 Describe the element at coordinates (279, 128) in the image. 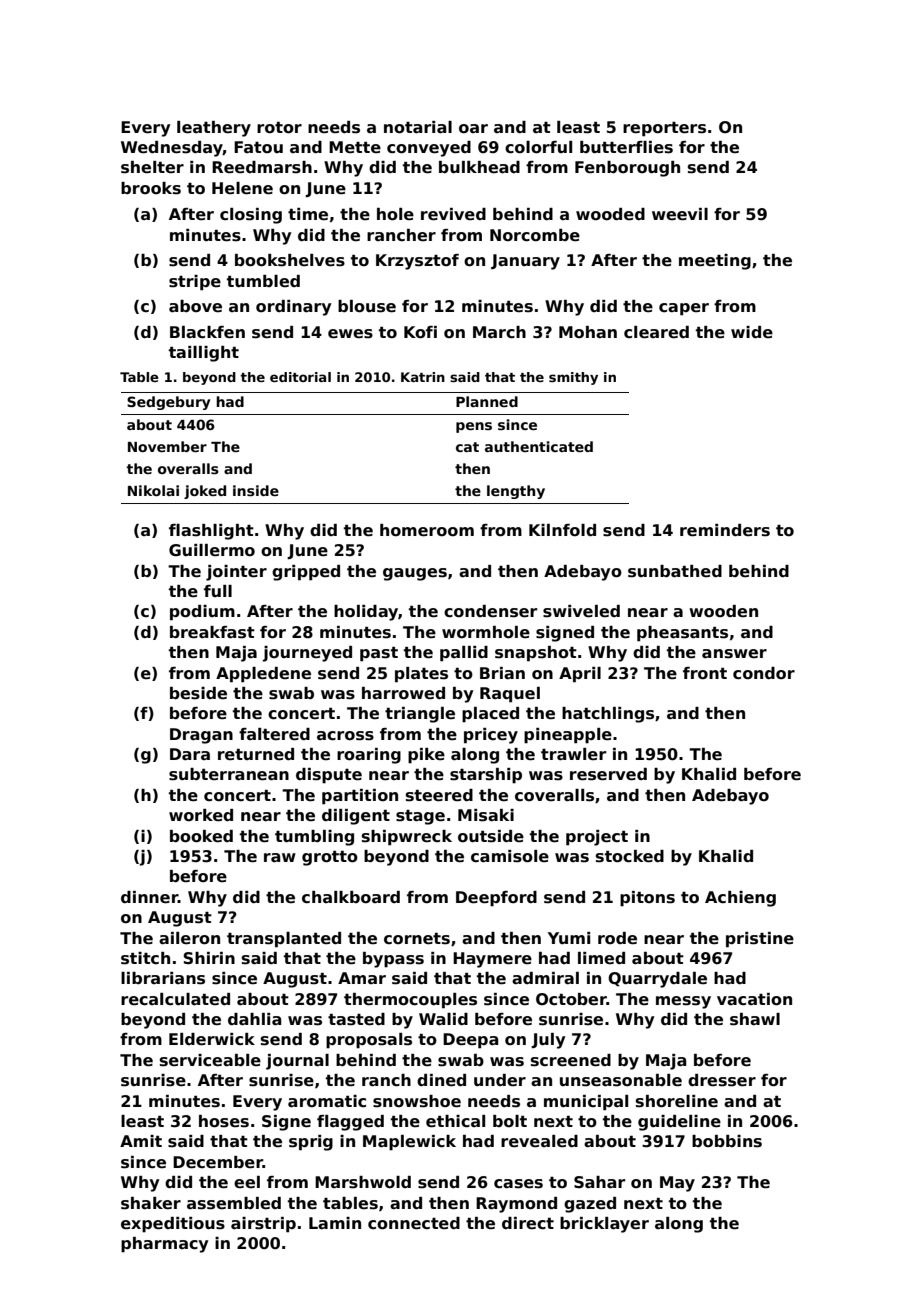

I see `rotor` at that location.
